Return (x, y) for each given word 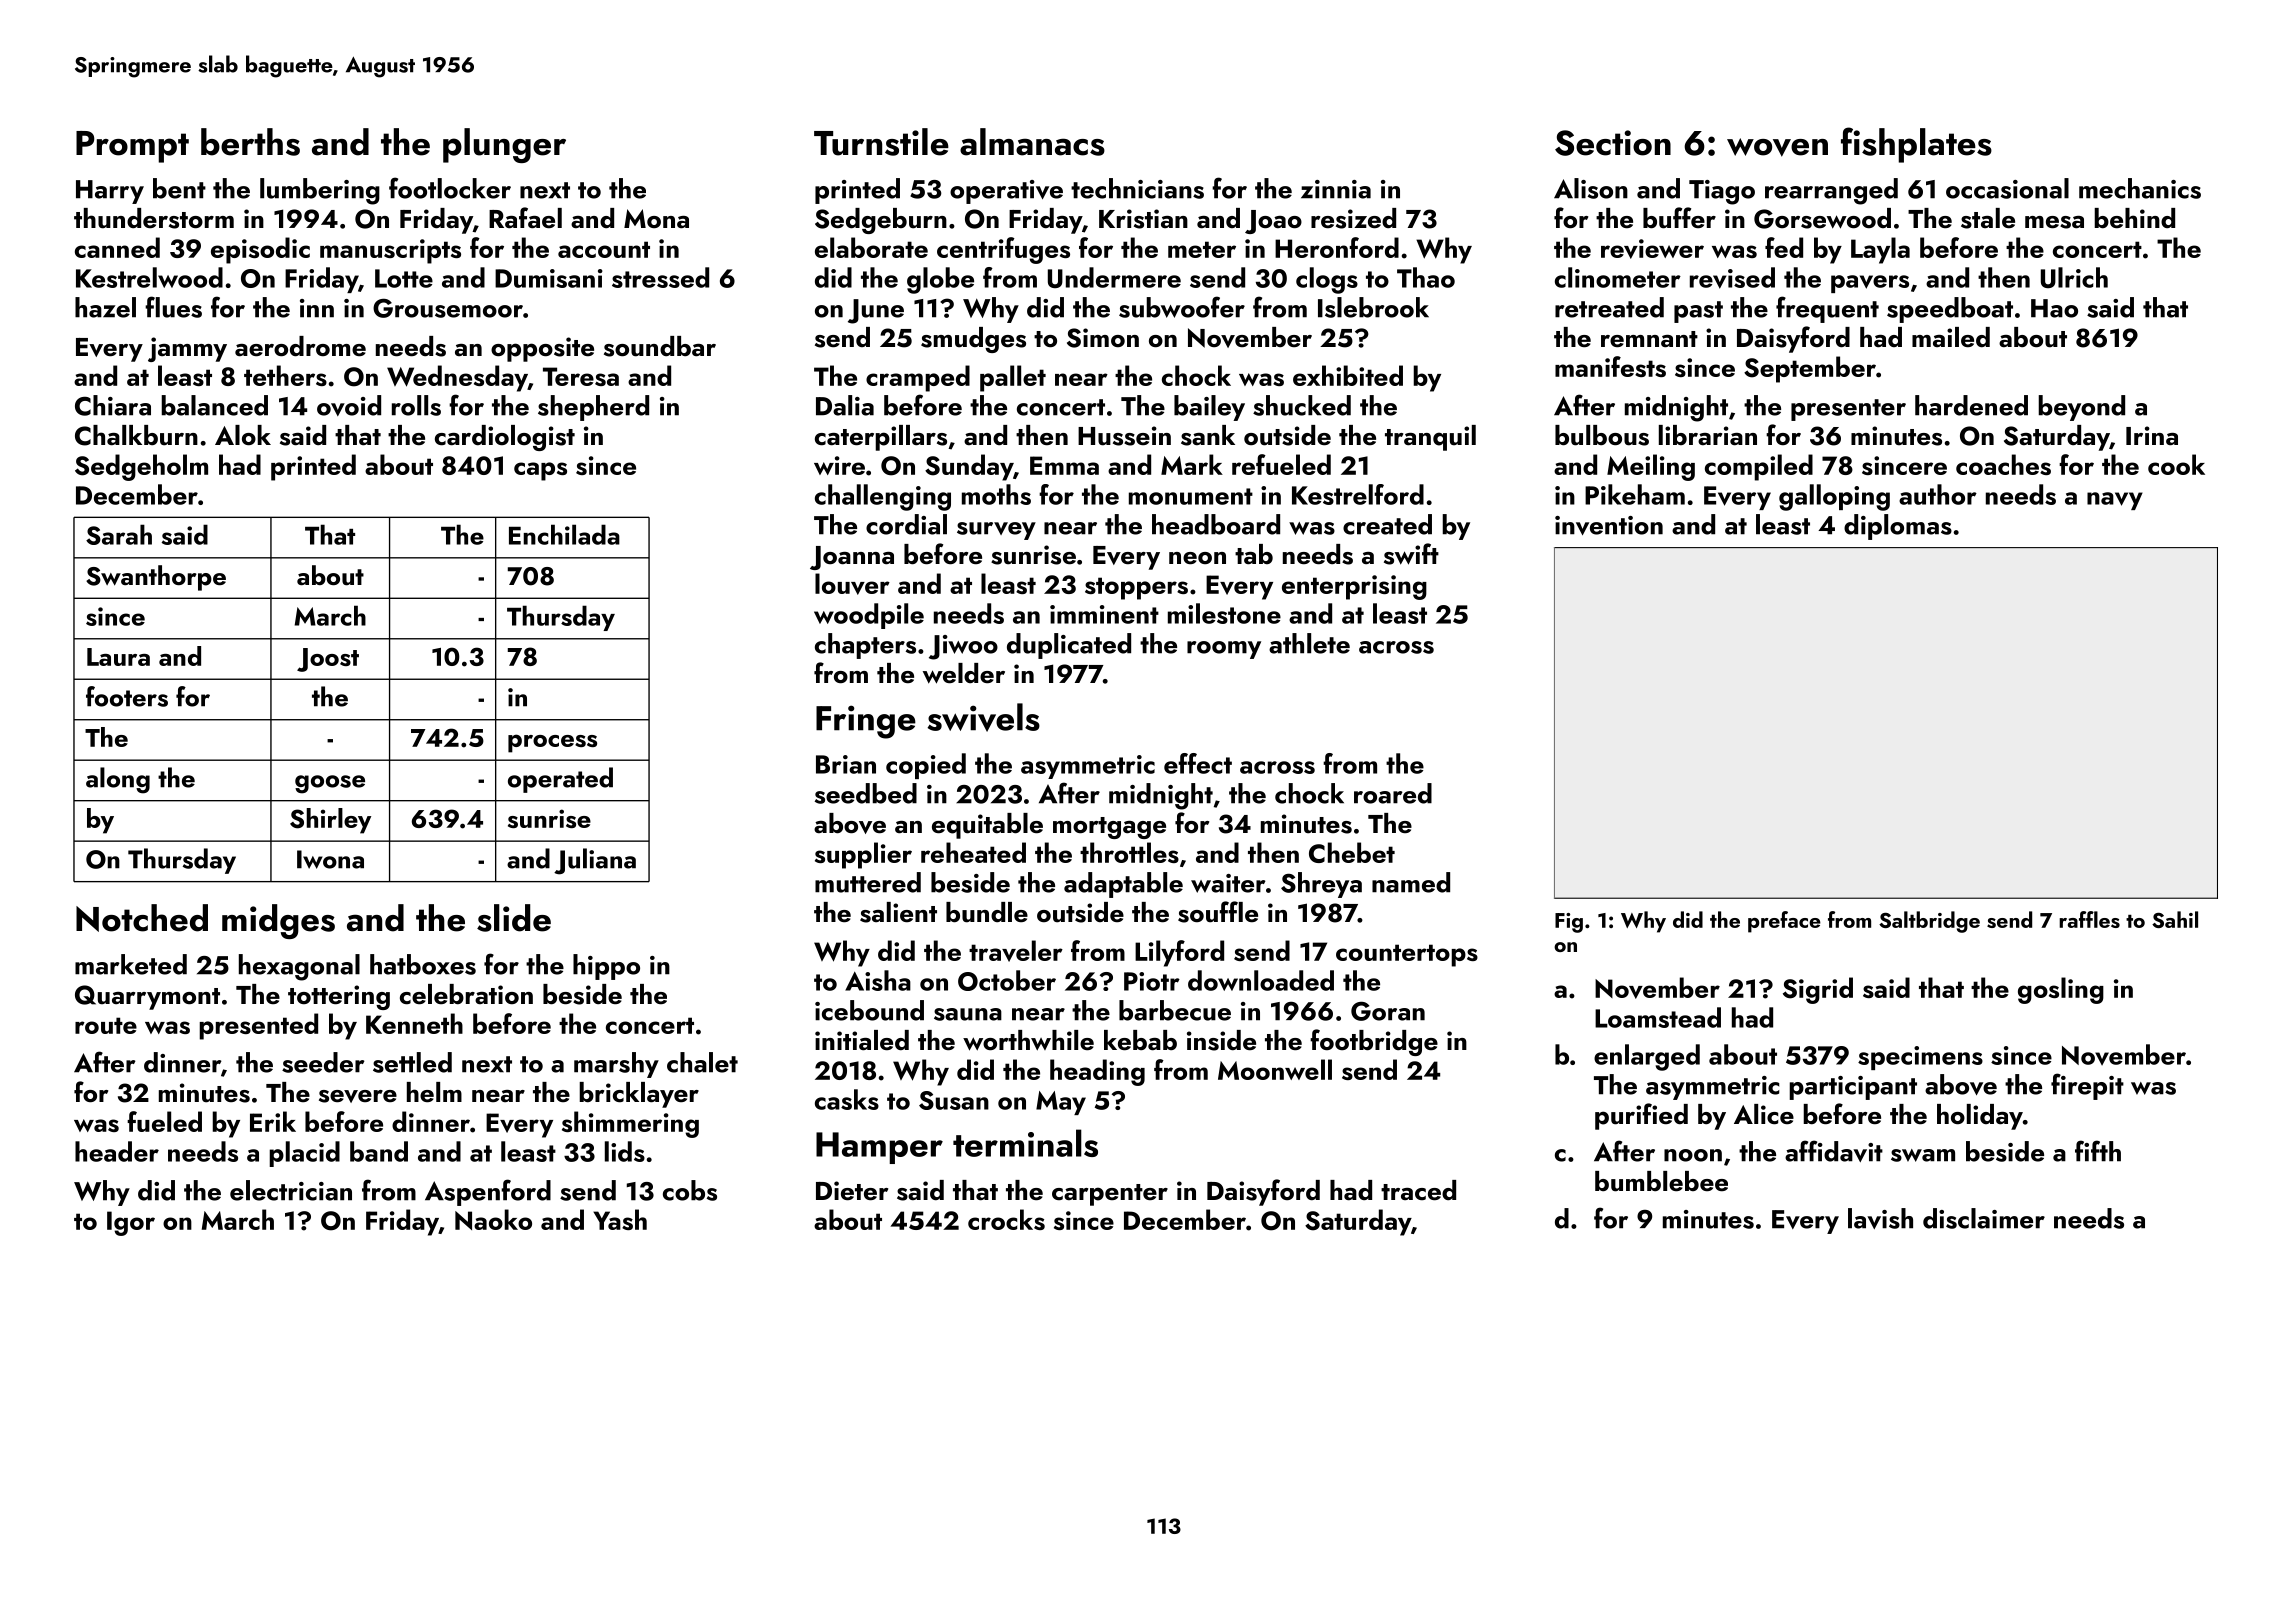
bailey (1209, 408)
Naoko (493, 1219)
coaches (2003, 464)
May (1061, 1103)
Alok (243, 435)
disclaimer (1984, 1218)
